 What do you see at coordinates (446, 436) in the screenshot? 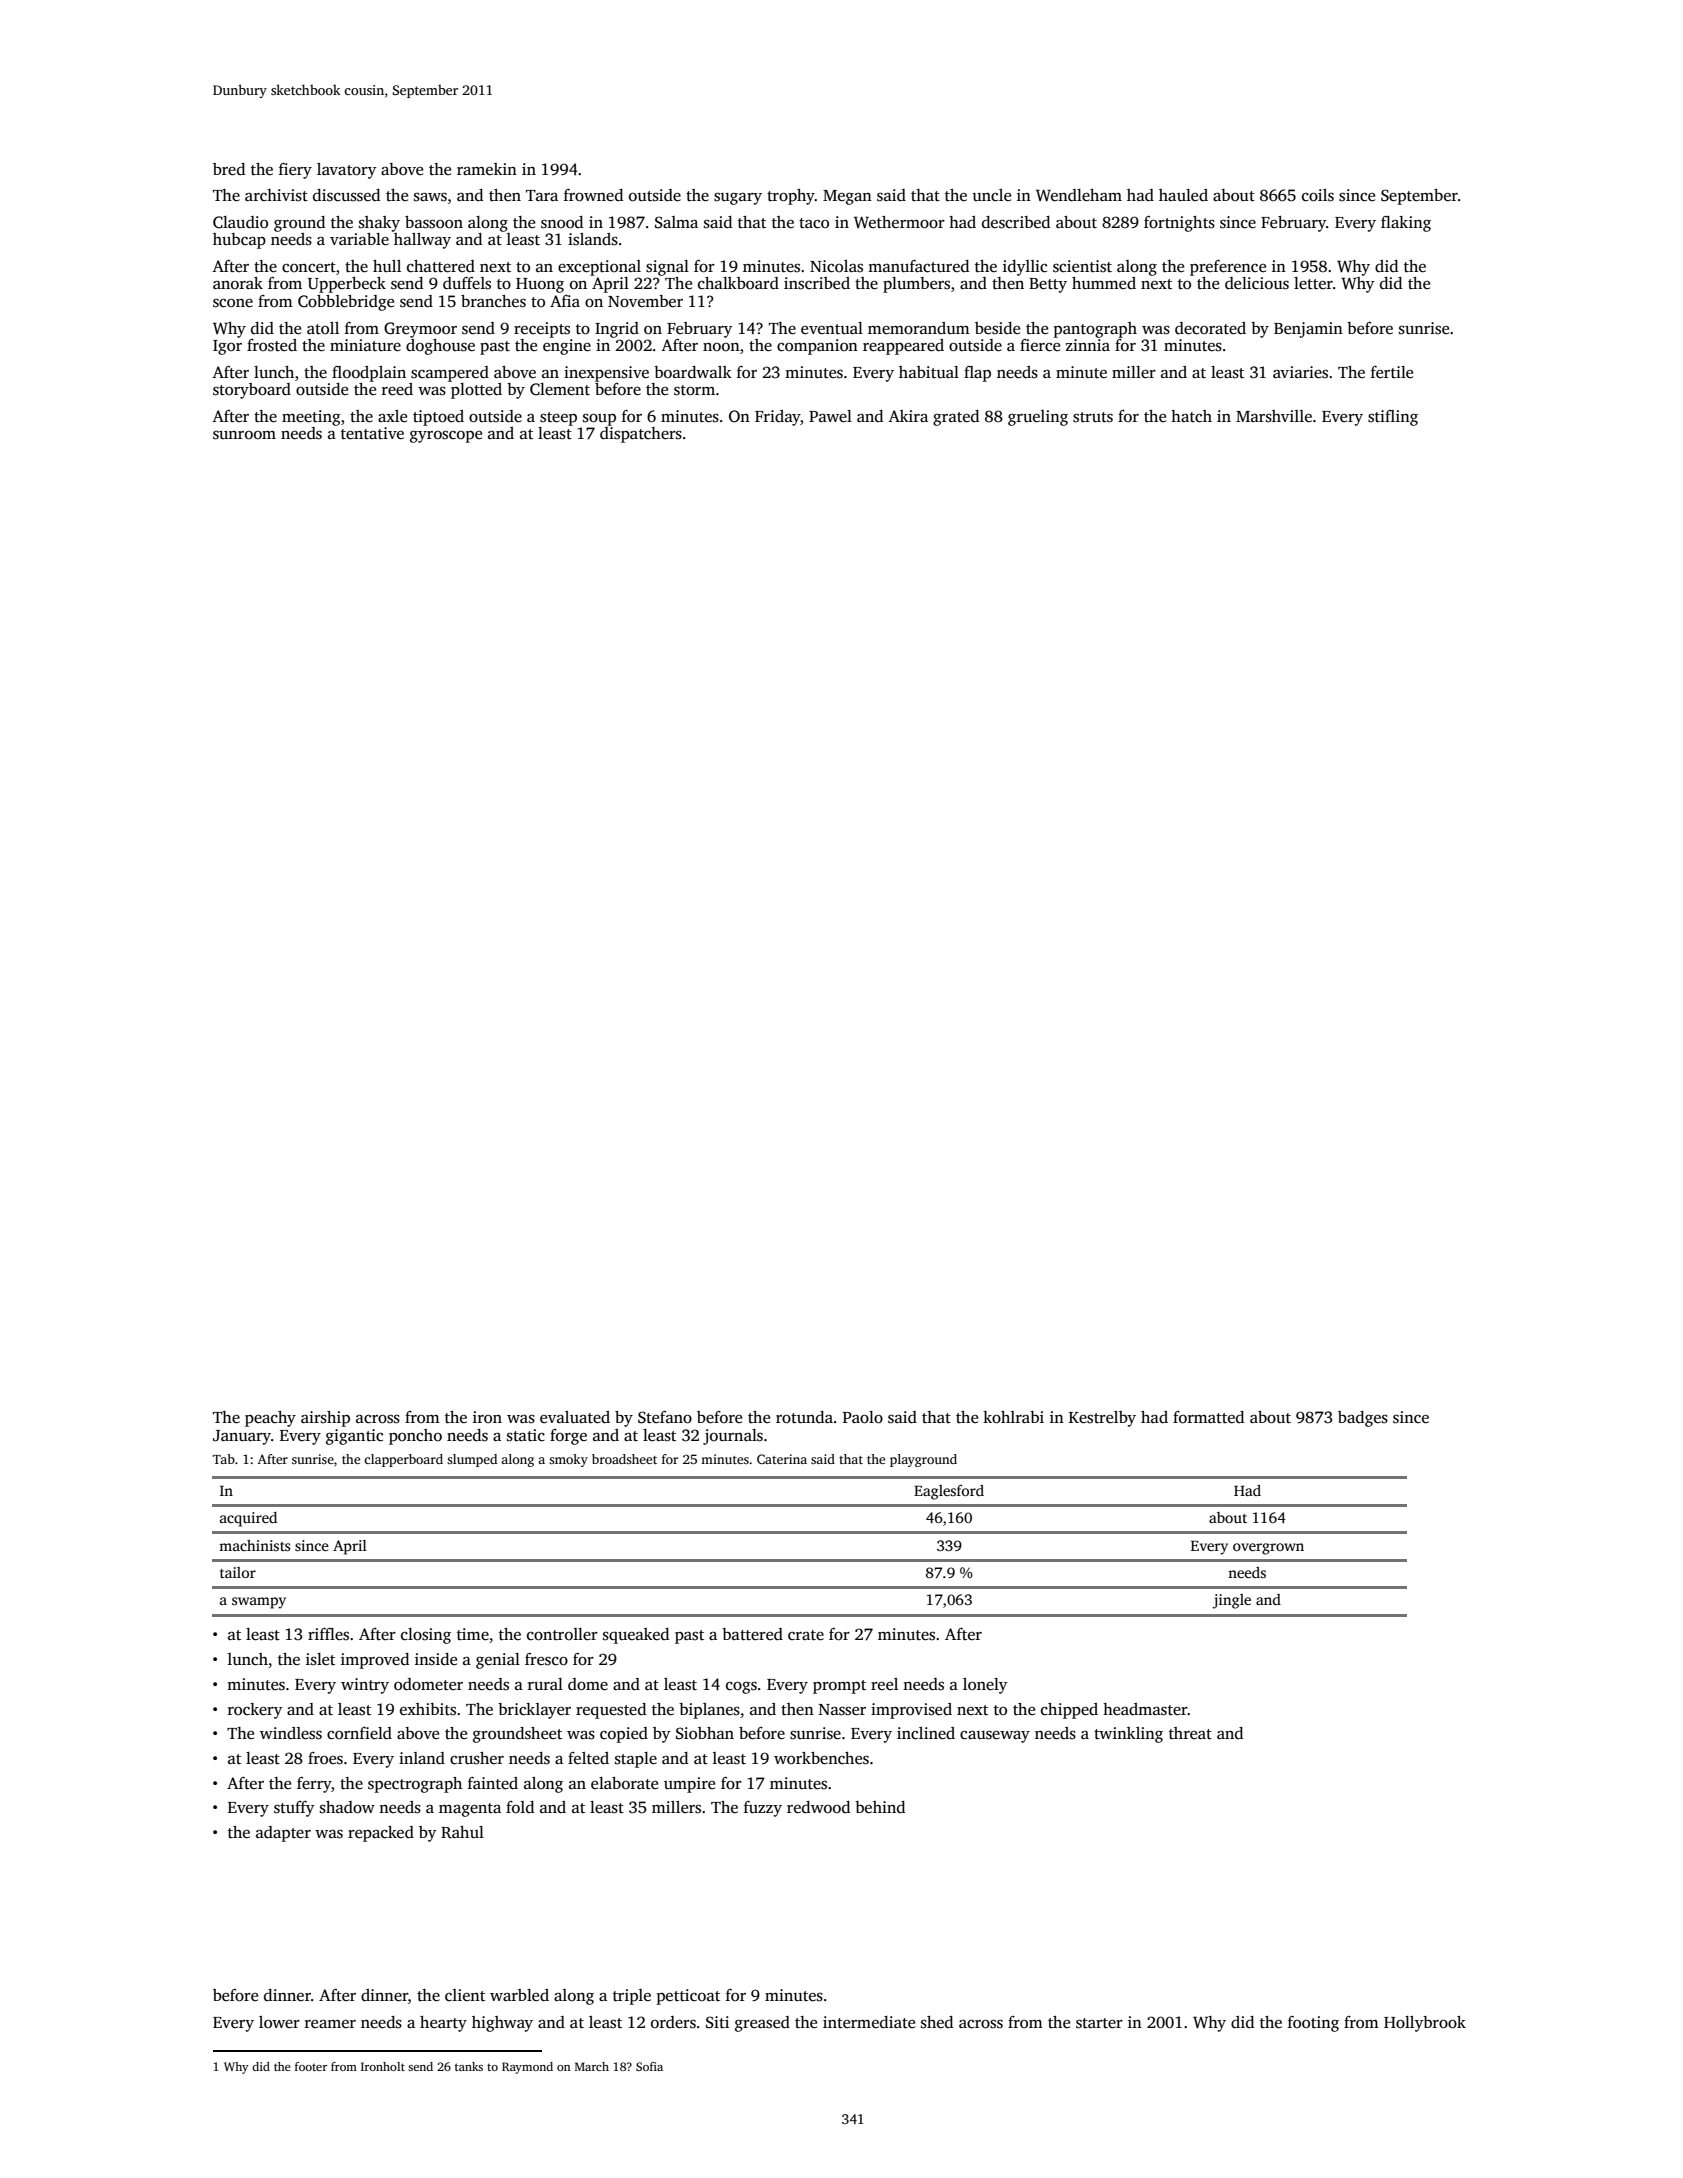
I see `gyroscope` at bounding box center [446, 436].
